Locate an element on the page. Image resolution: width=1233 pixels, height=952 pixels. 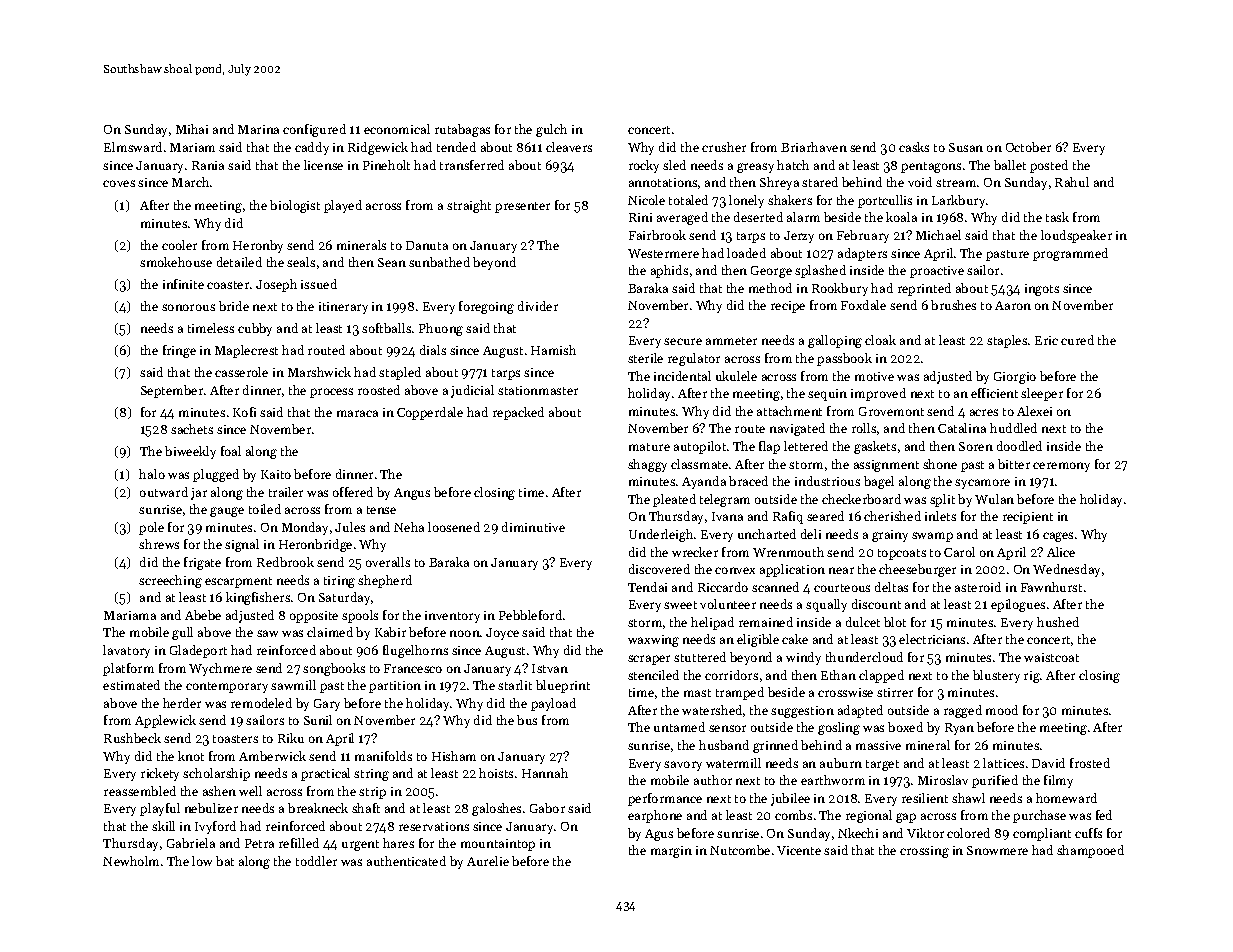
Jerzy is located at coordinates (799, 237).
